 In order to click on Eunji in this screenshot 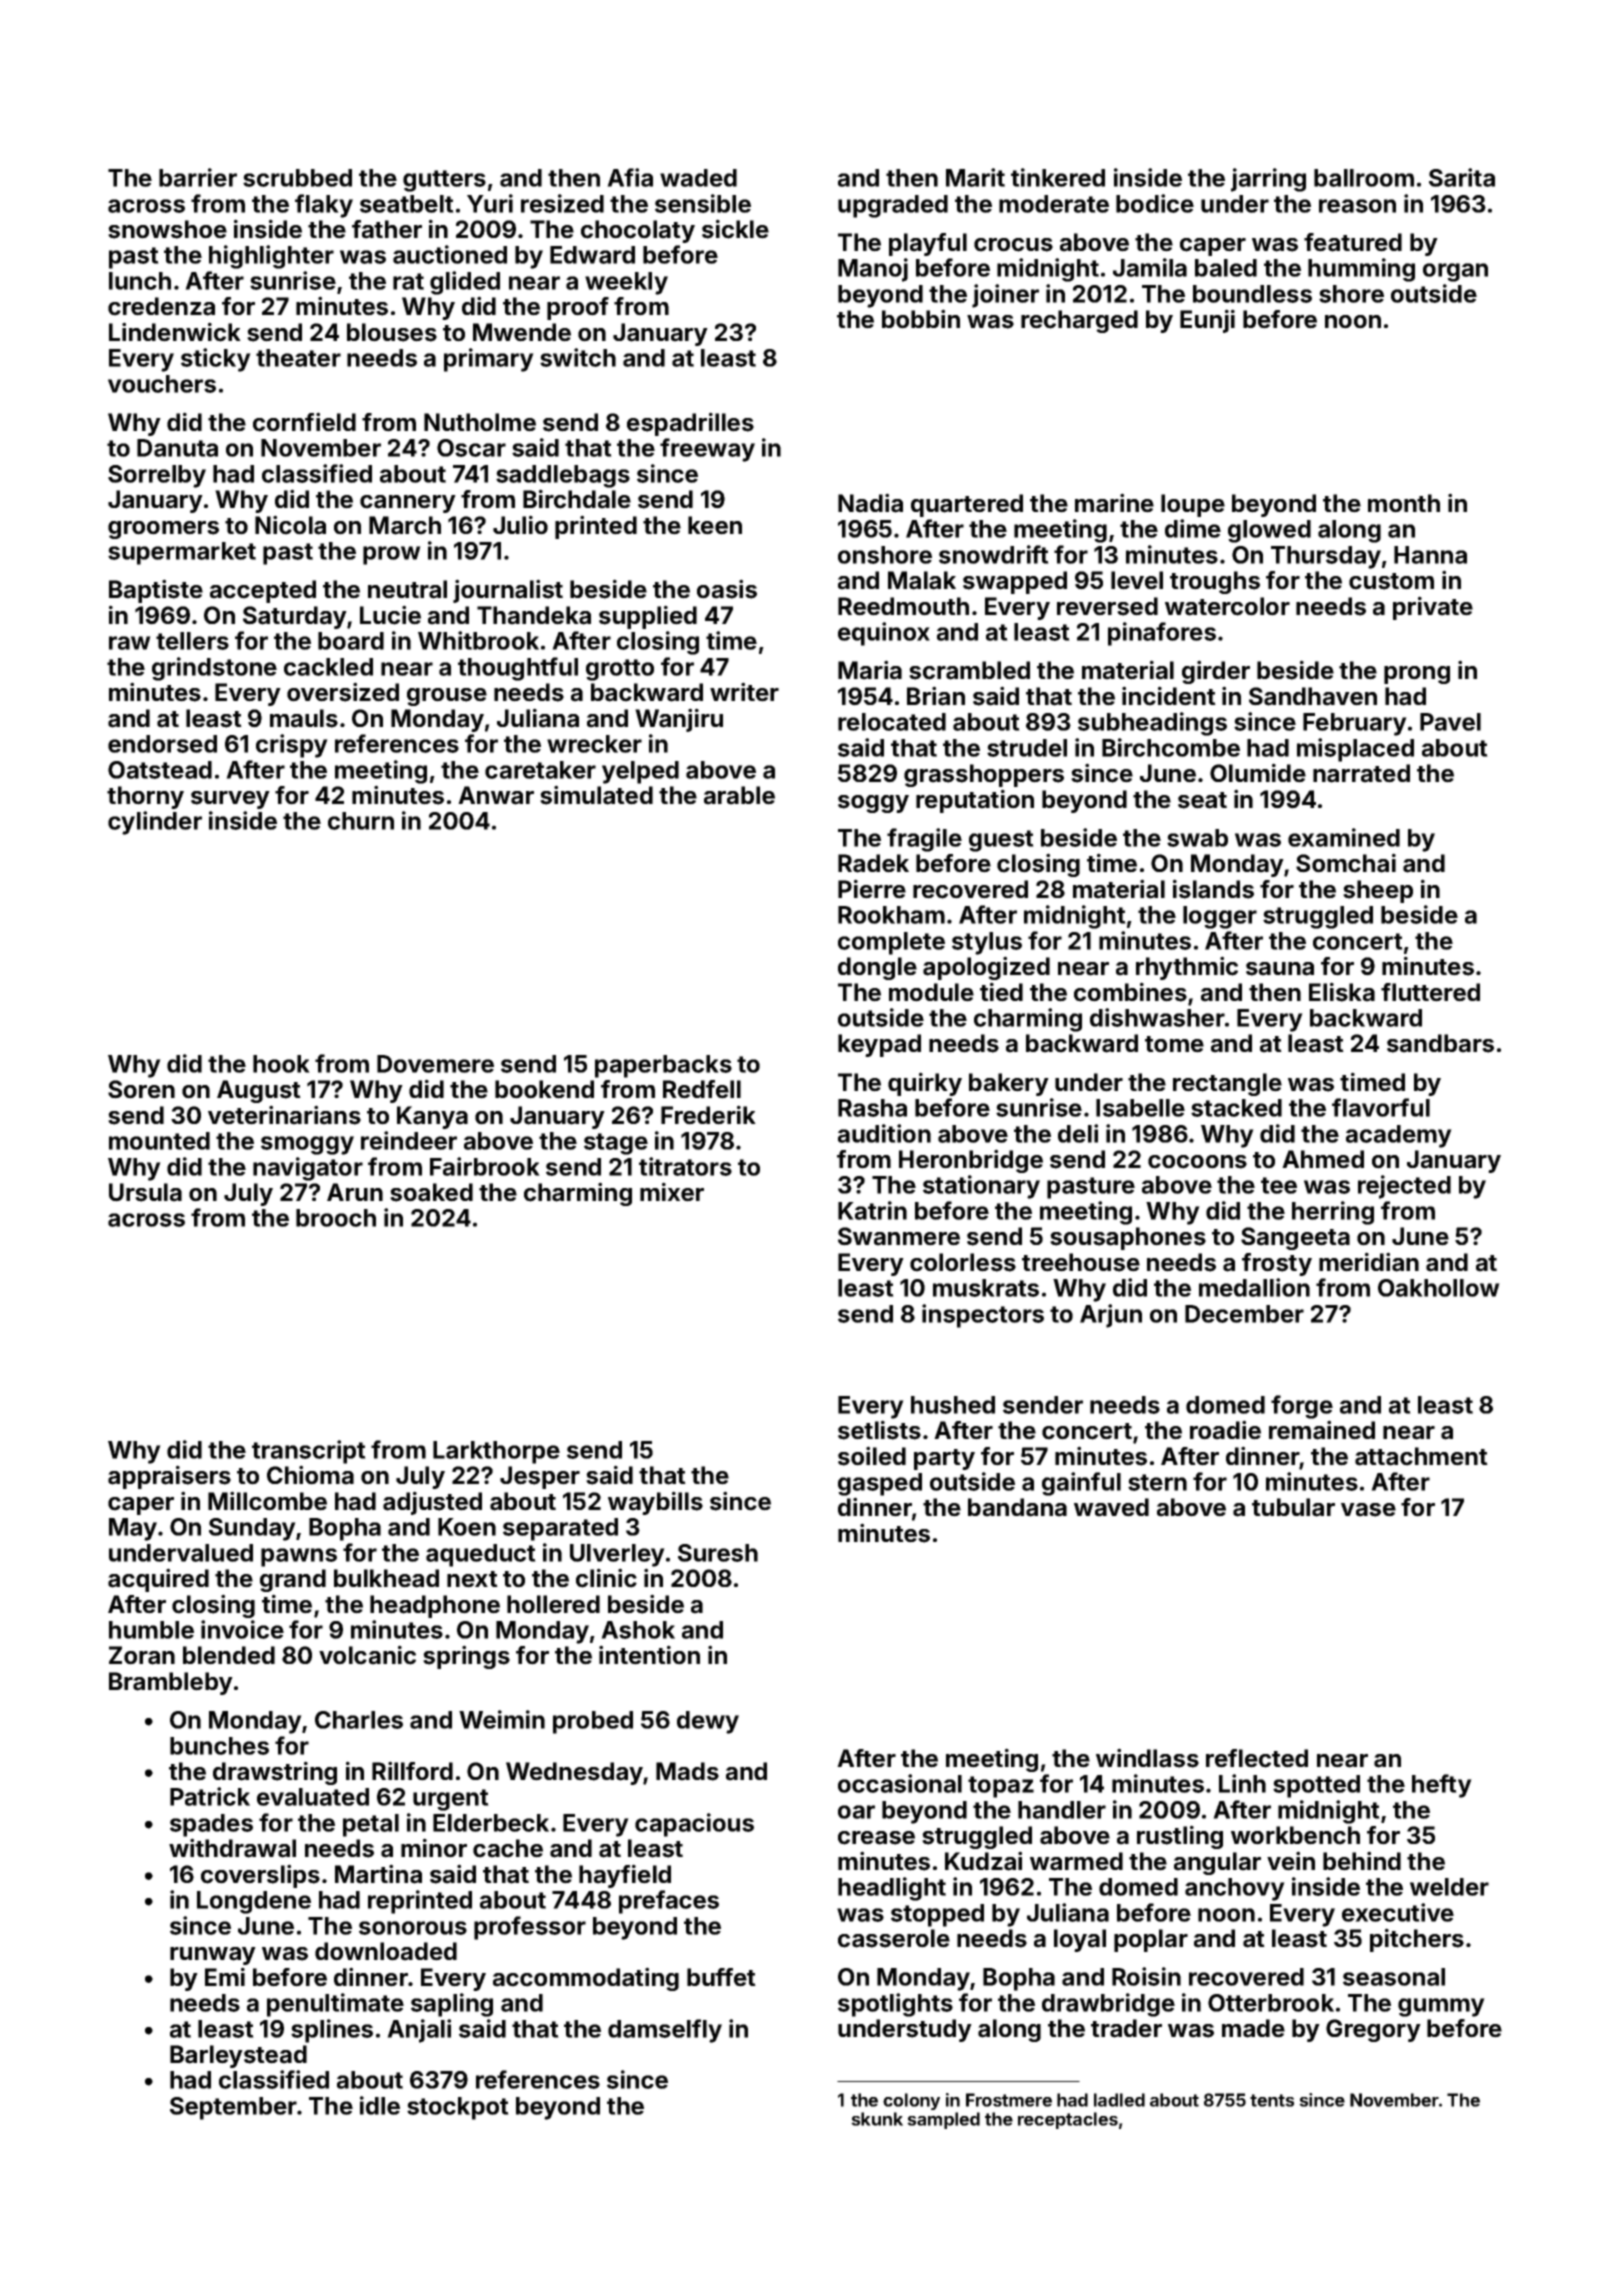, I will do `click(1207, 321)`.
